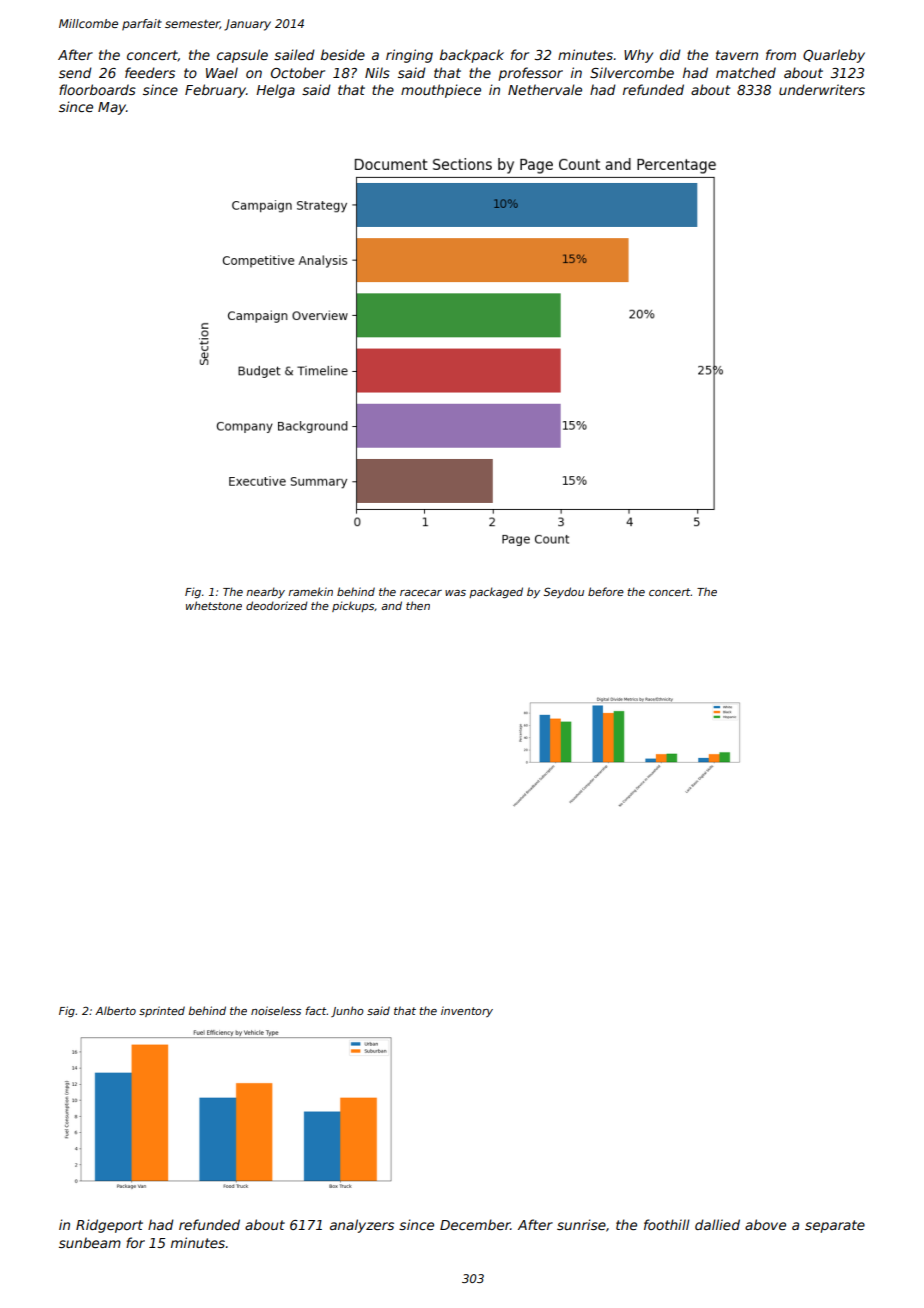  Describe the element at coordinates (418, 605) in the screenshot. I see `then` at that location.
